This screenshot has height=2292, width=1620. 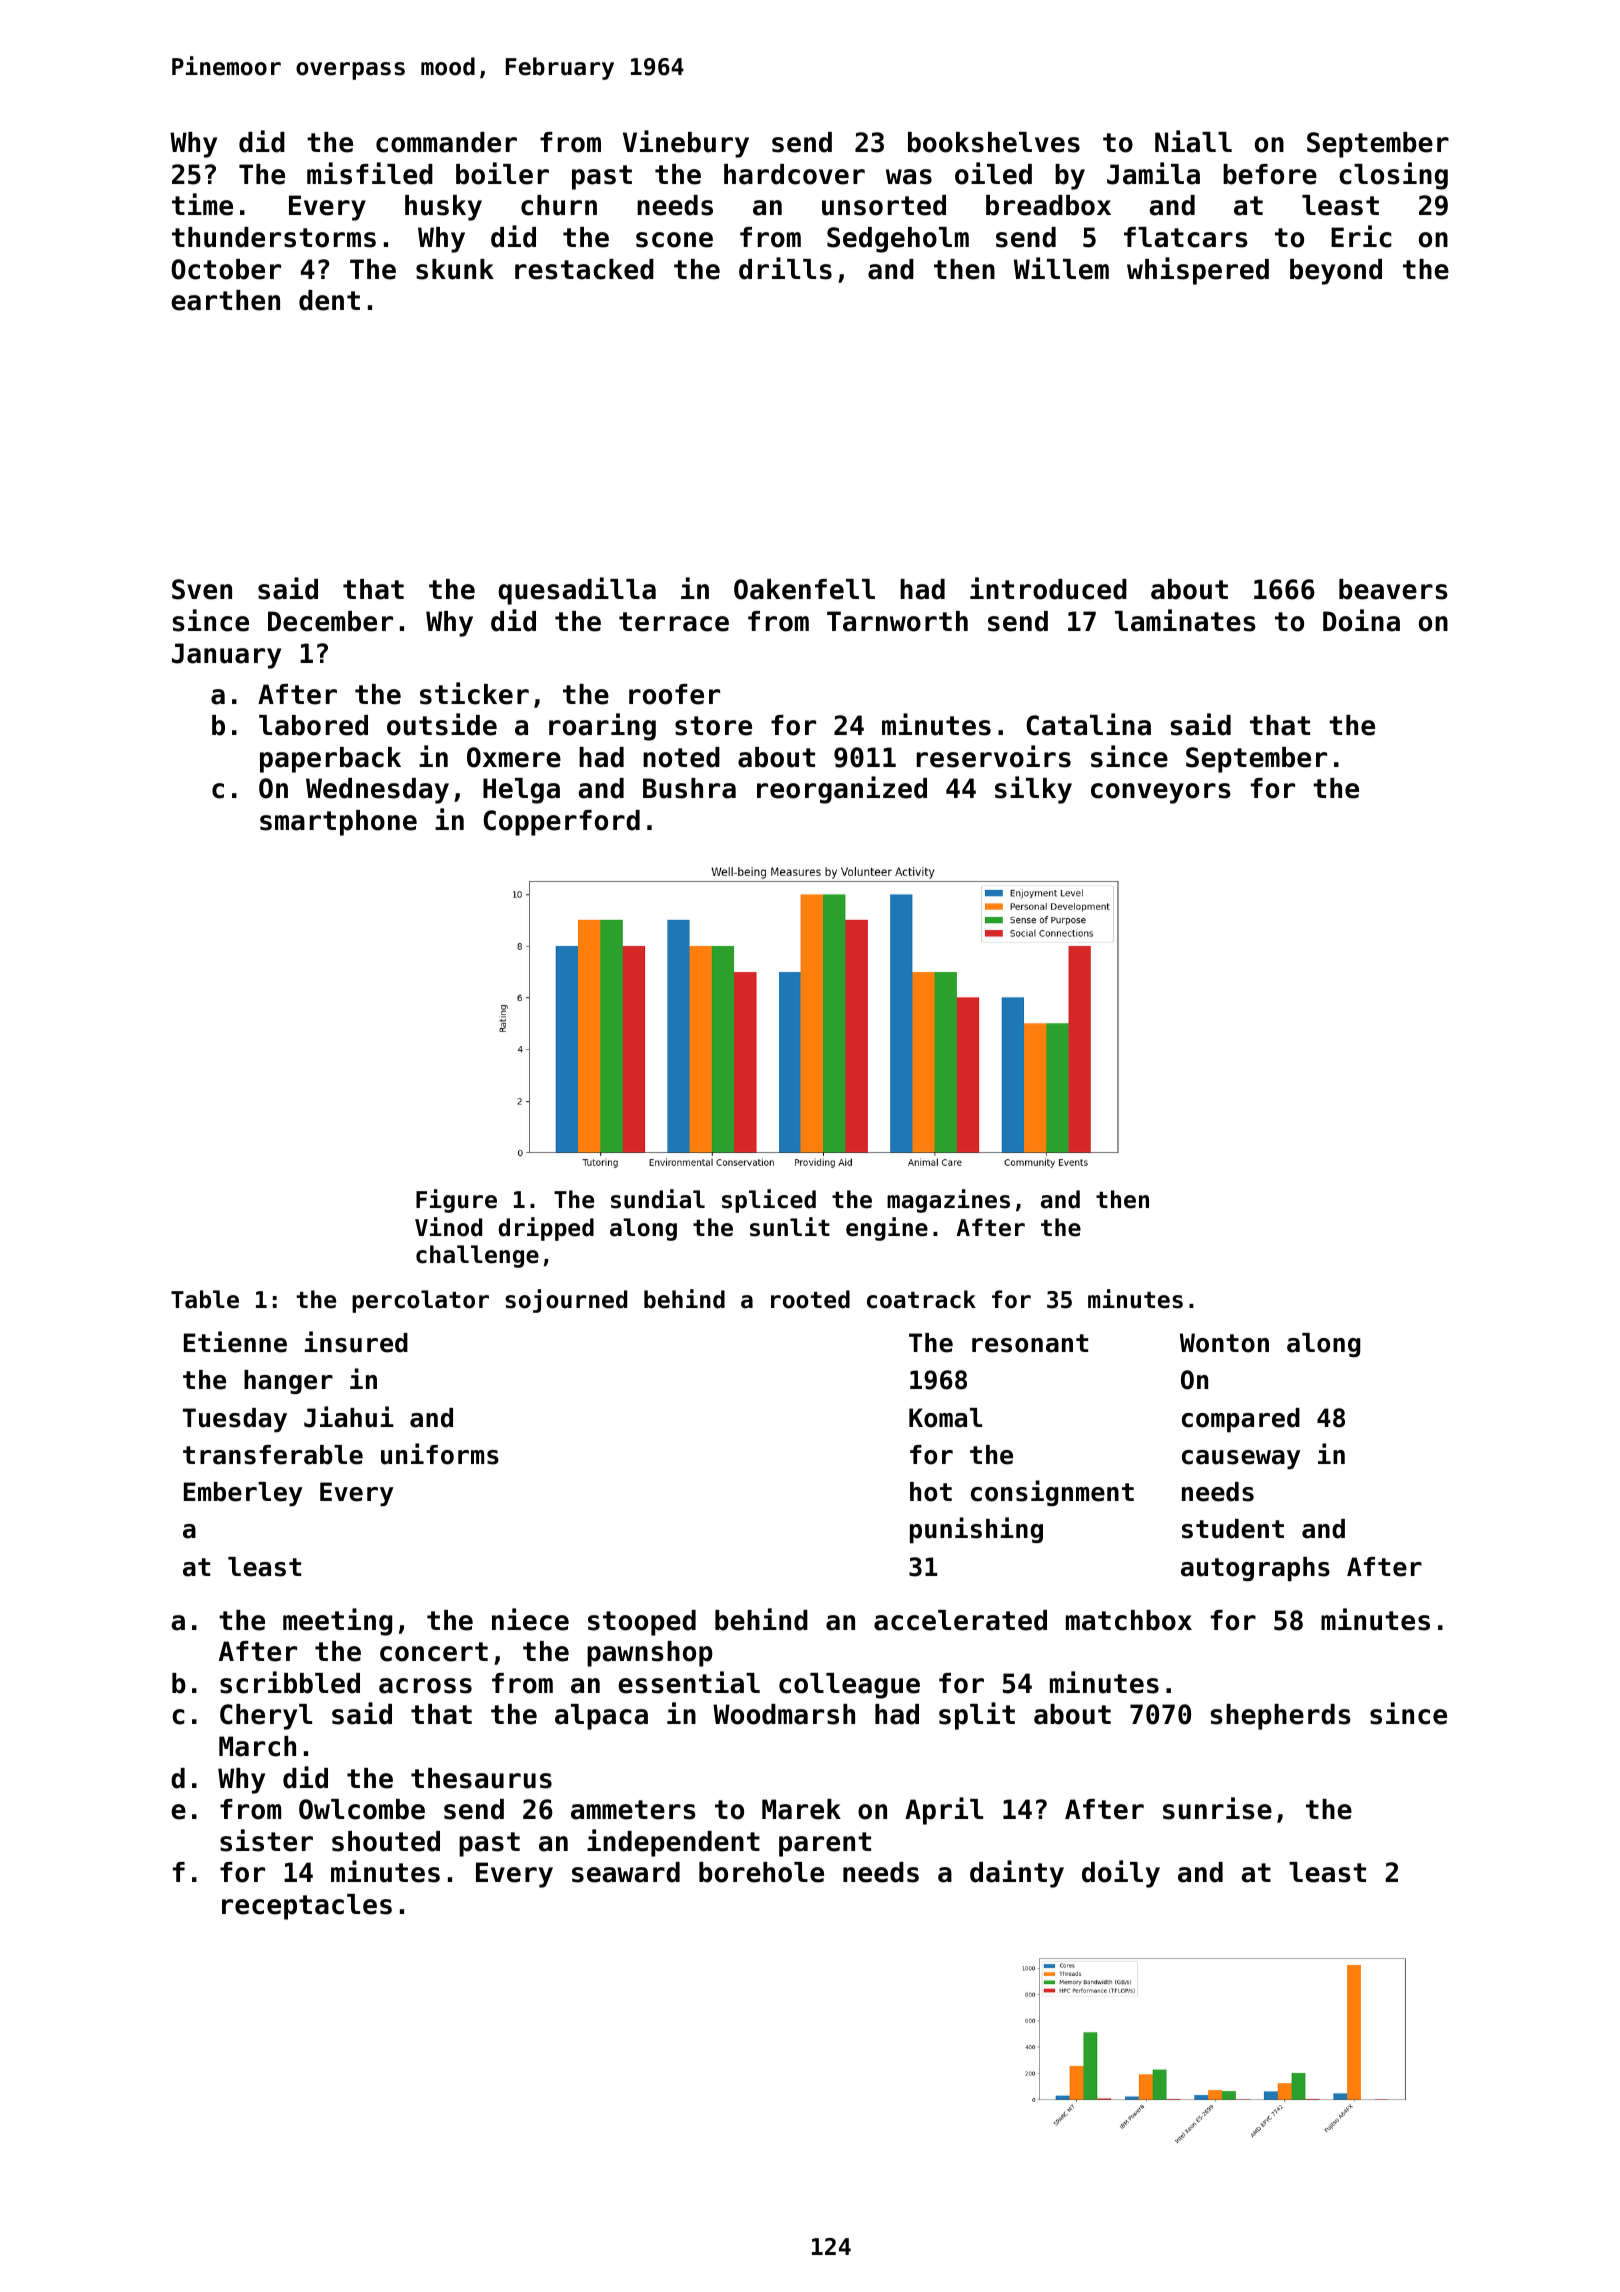 What do you see at coordinates (945, 1418) in the screenshot?
I see `Komal` at bounding box center [945, 1418].
